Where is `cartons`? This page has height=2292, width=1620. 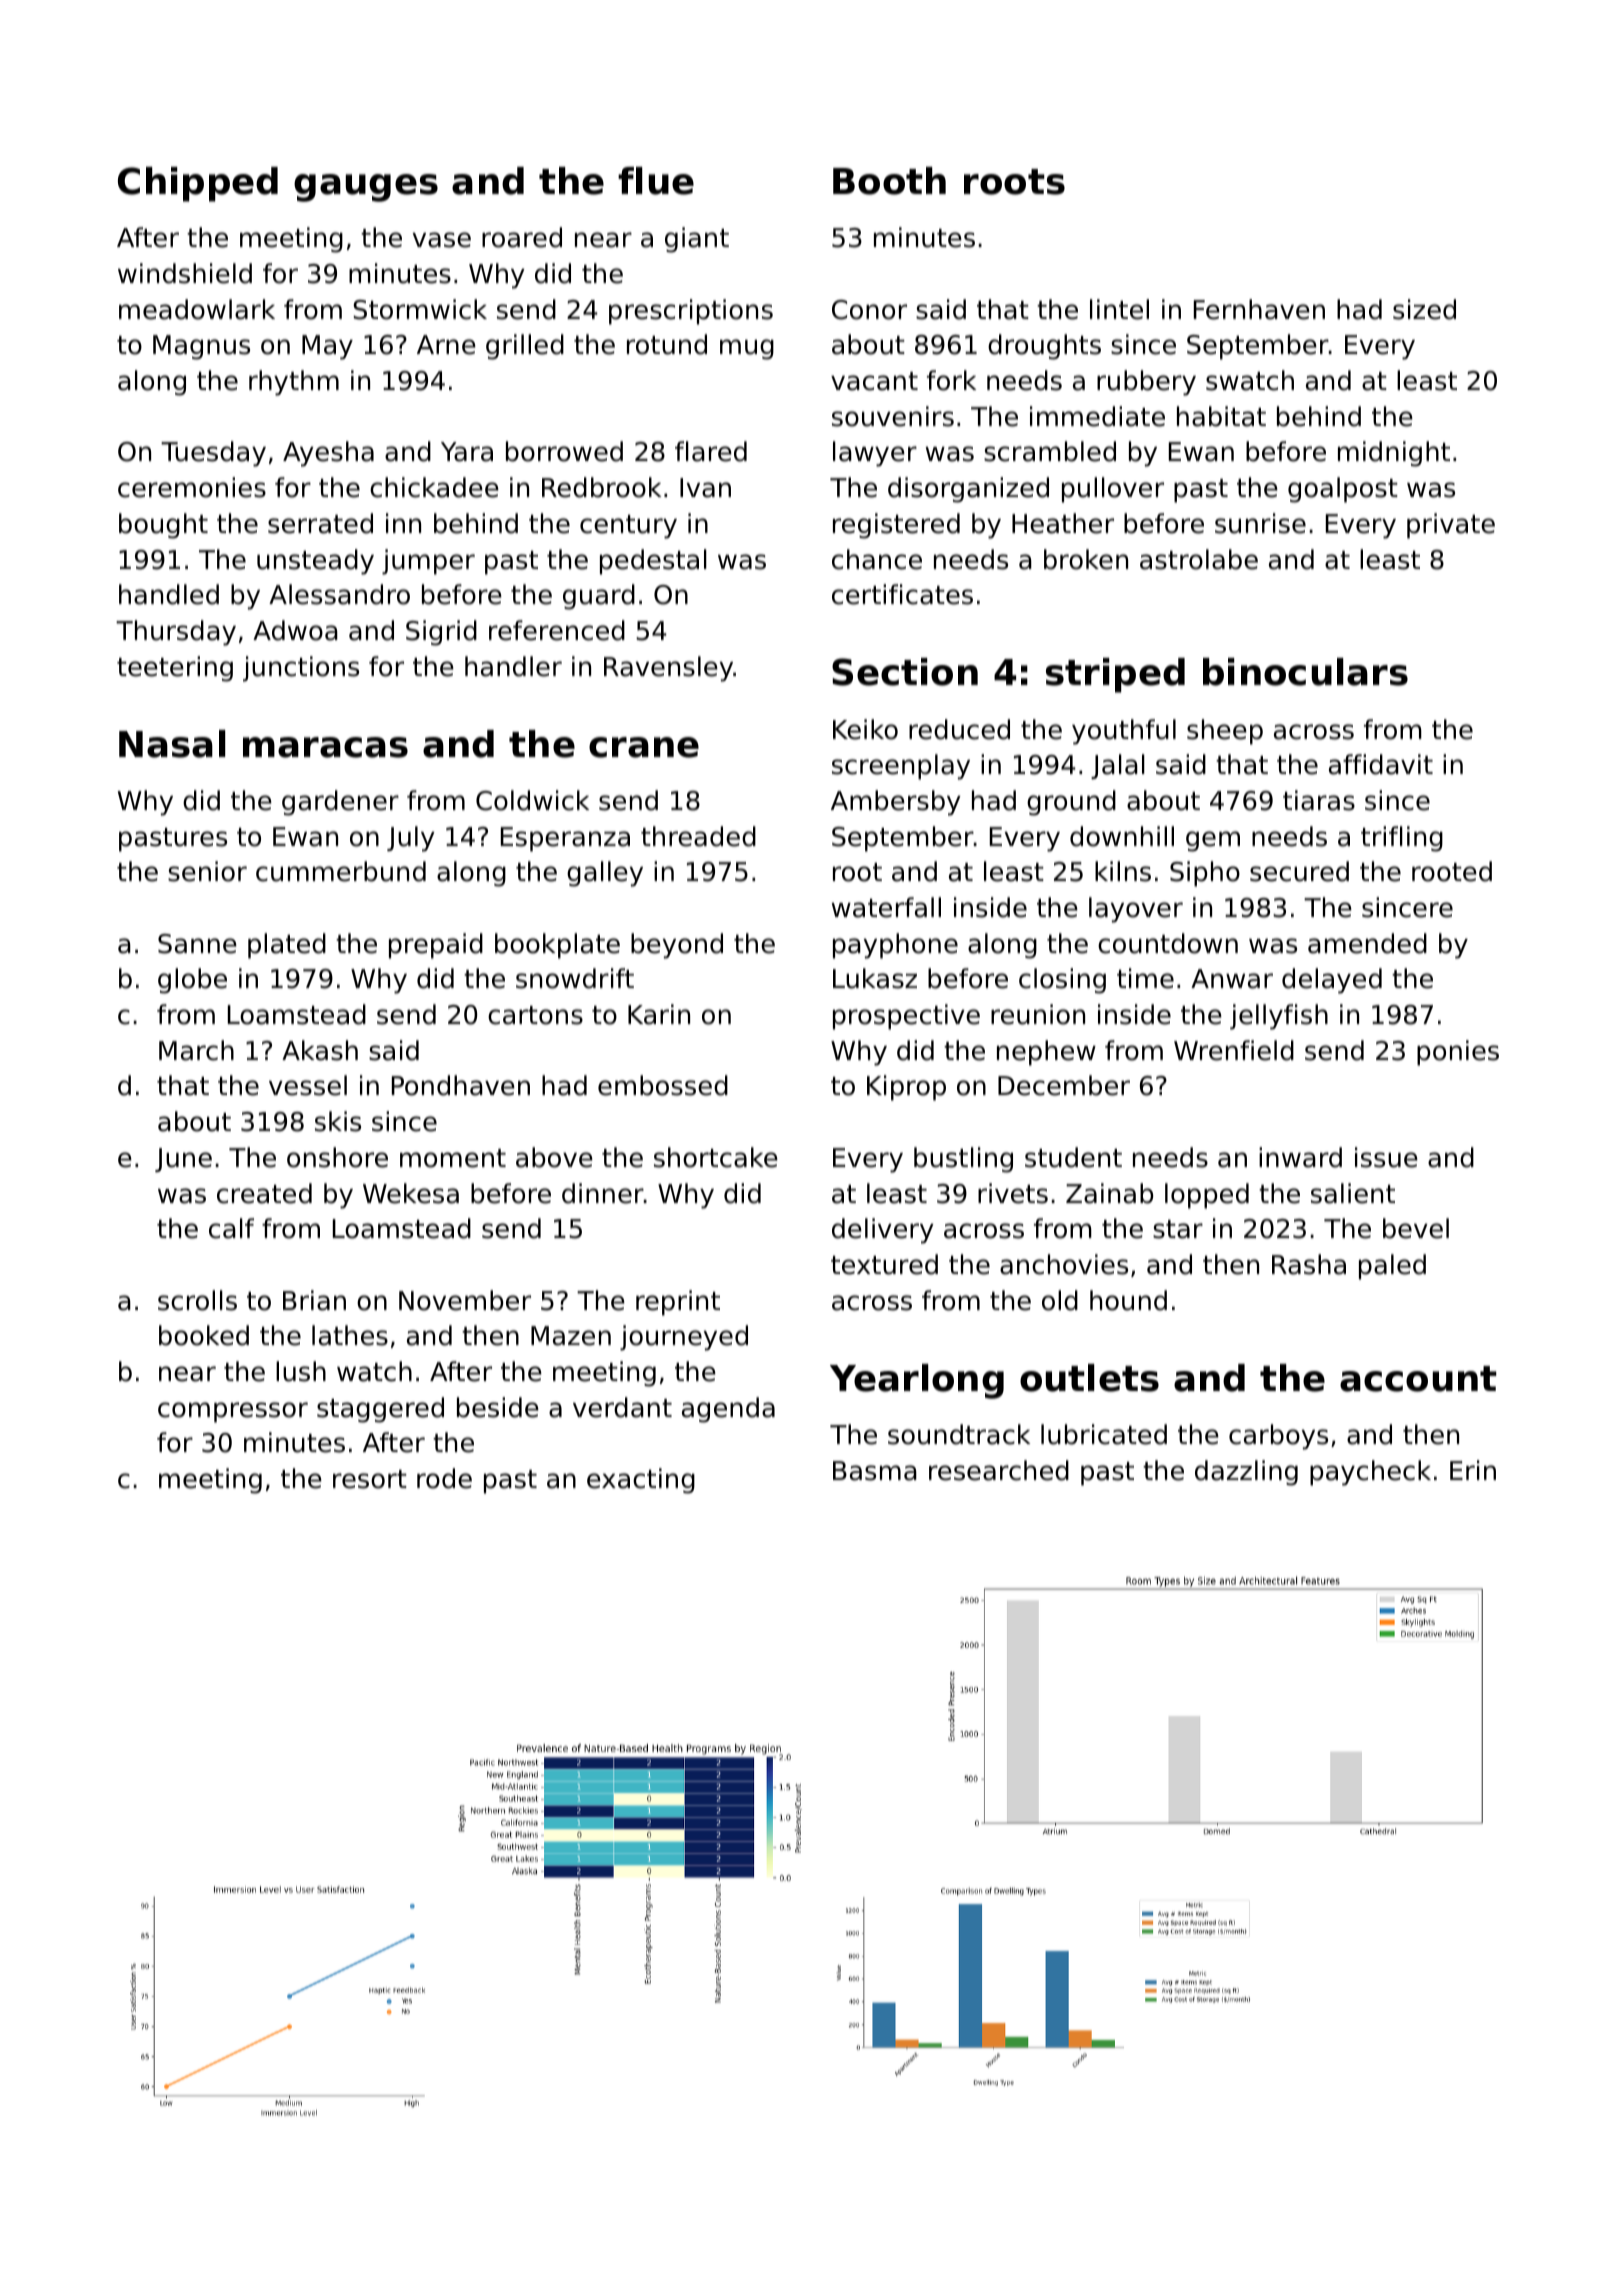 cartons is located at coordinates (535, 1015).
